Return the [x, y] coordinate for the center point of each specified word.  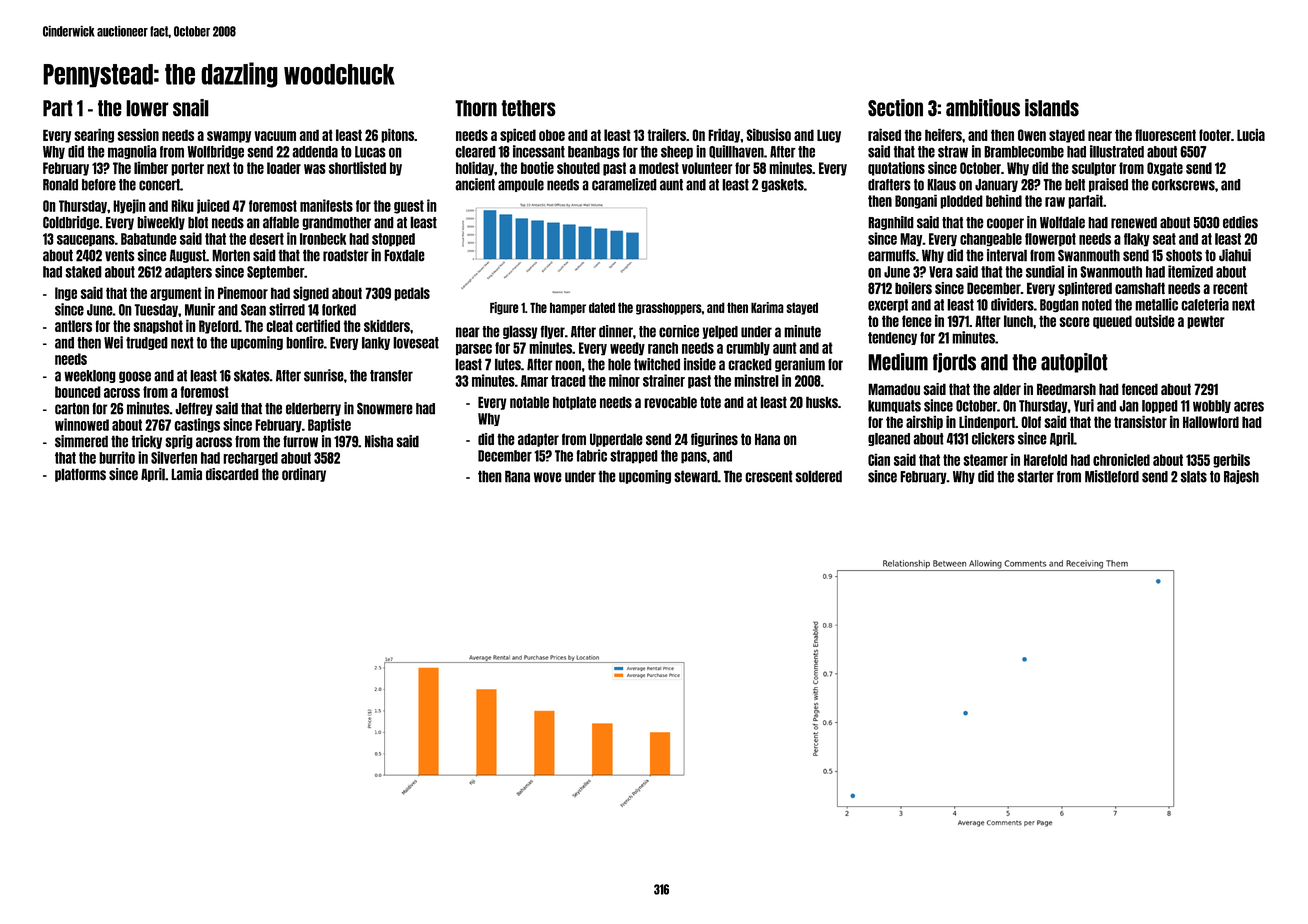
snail [191, 108]
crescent [769, 476]
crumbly [748, 349]
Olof [1031, 422]
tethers [528, 108]
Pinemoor [243, 293]
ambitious [983, 108]
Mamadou [894, 389]
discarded [232, 474]
